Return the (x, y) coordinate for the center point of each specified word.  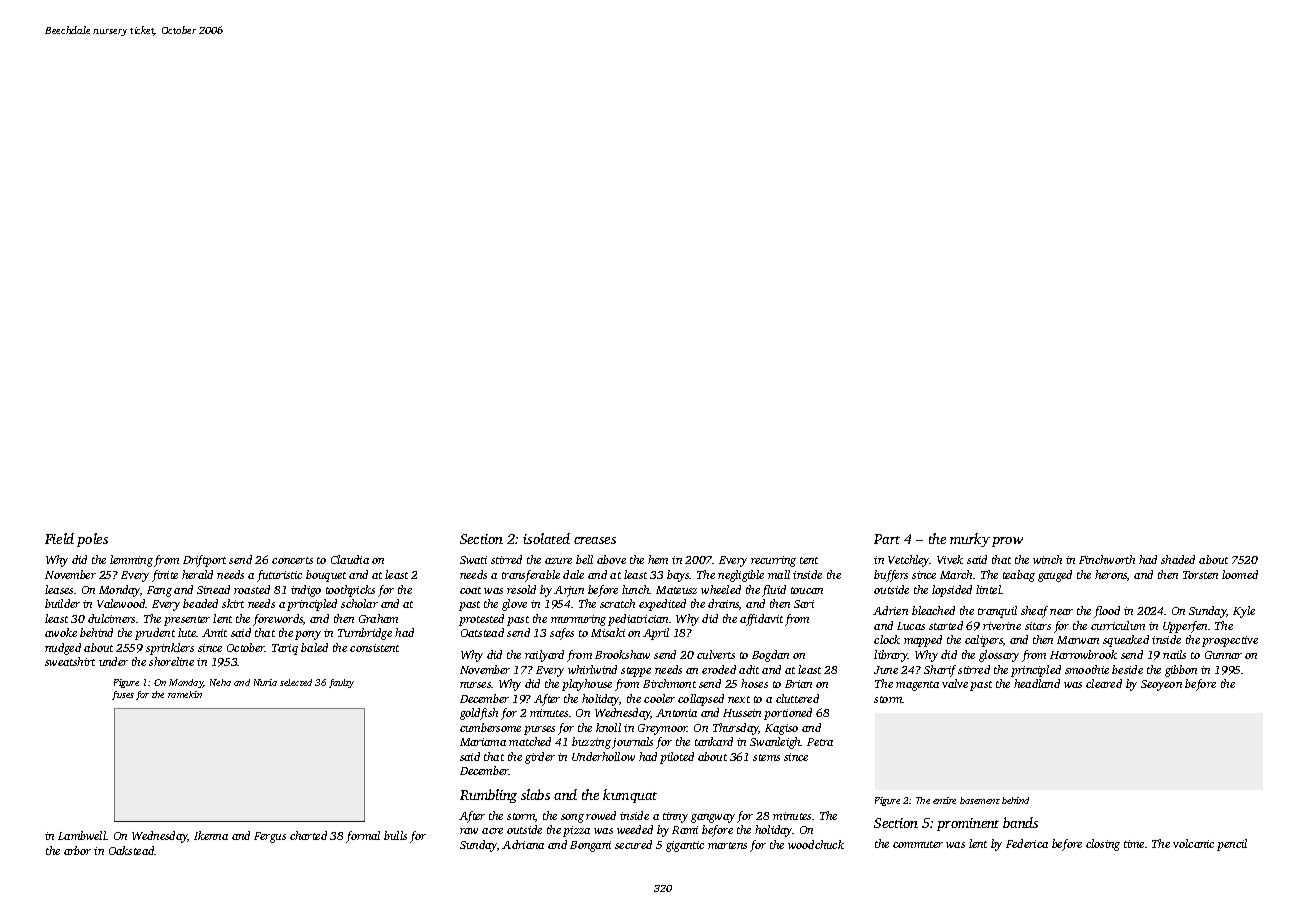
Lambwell (82, 835)
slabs (535, 794)
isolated (546, 538)
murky (970, 540)
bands (1020, 822)
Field (59, 538)
